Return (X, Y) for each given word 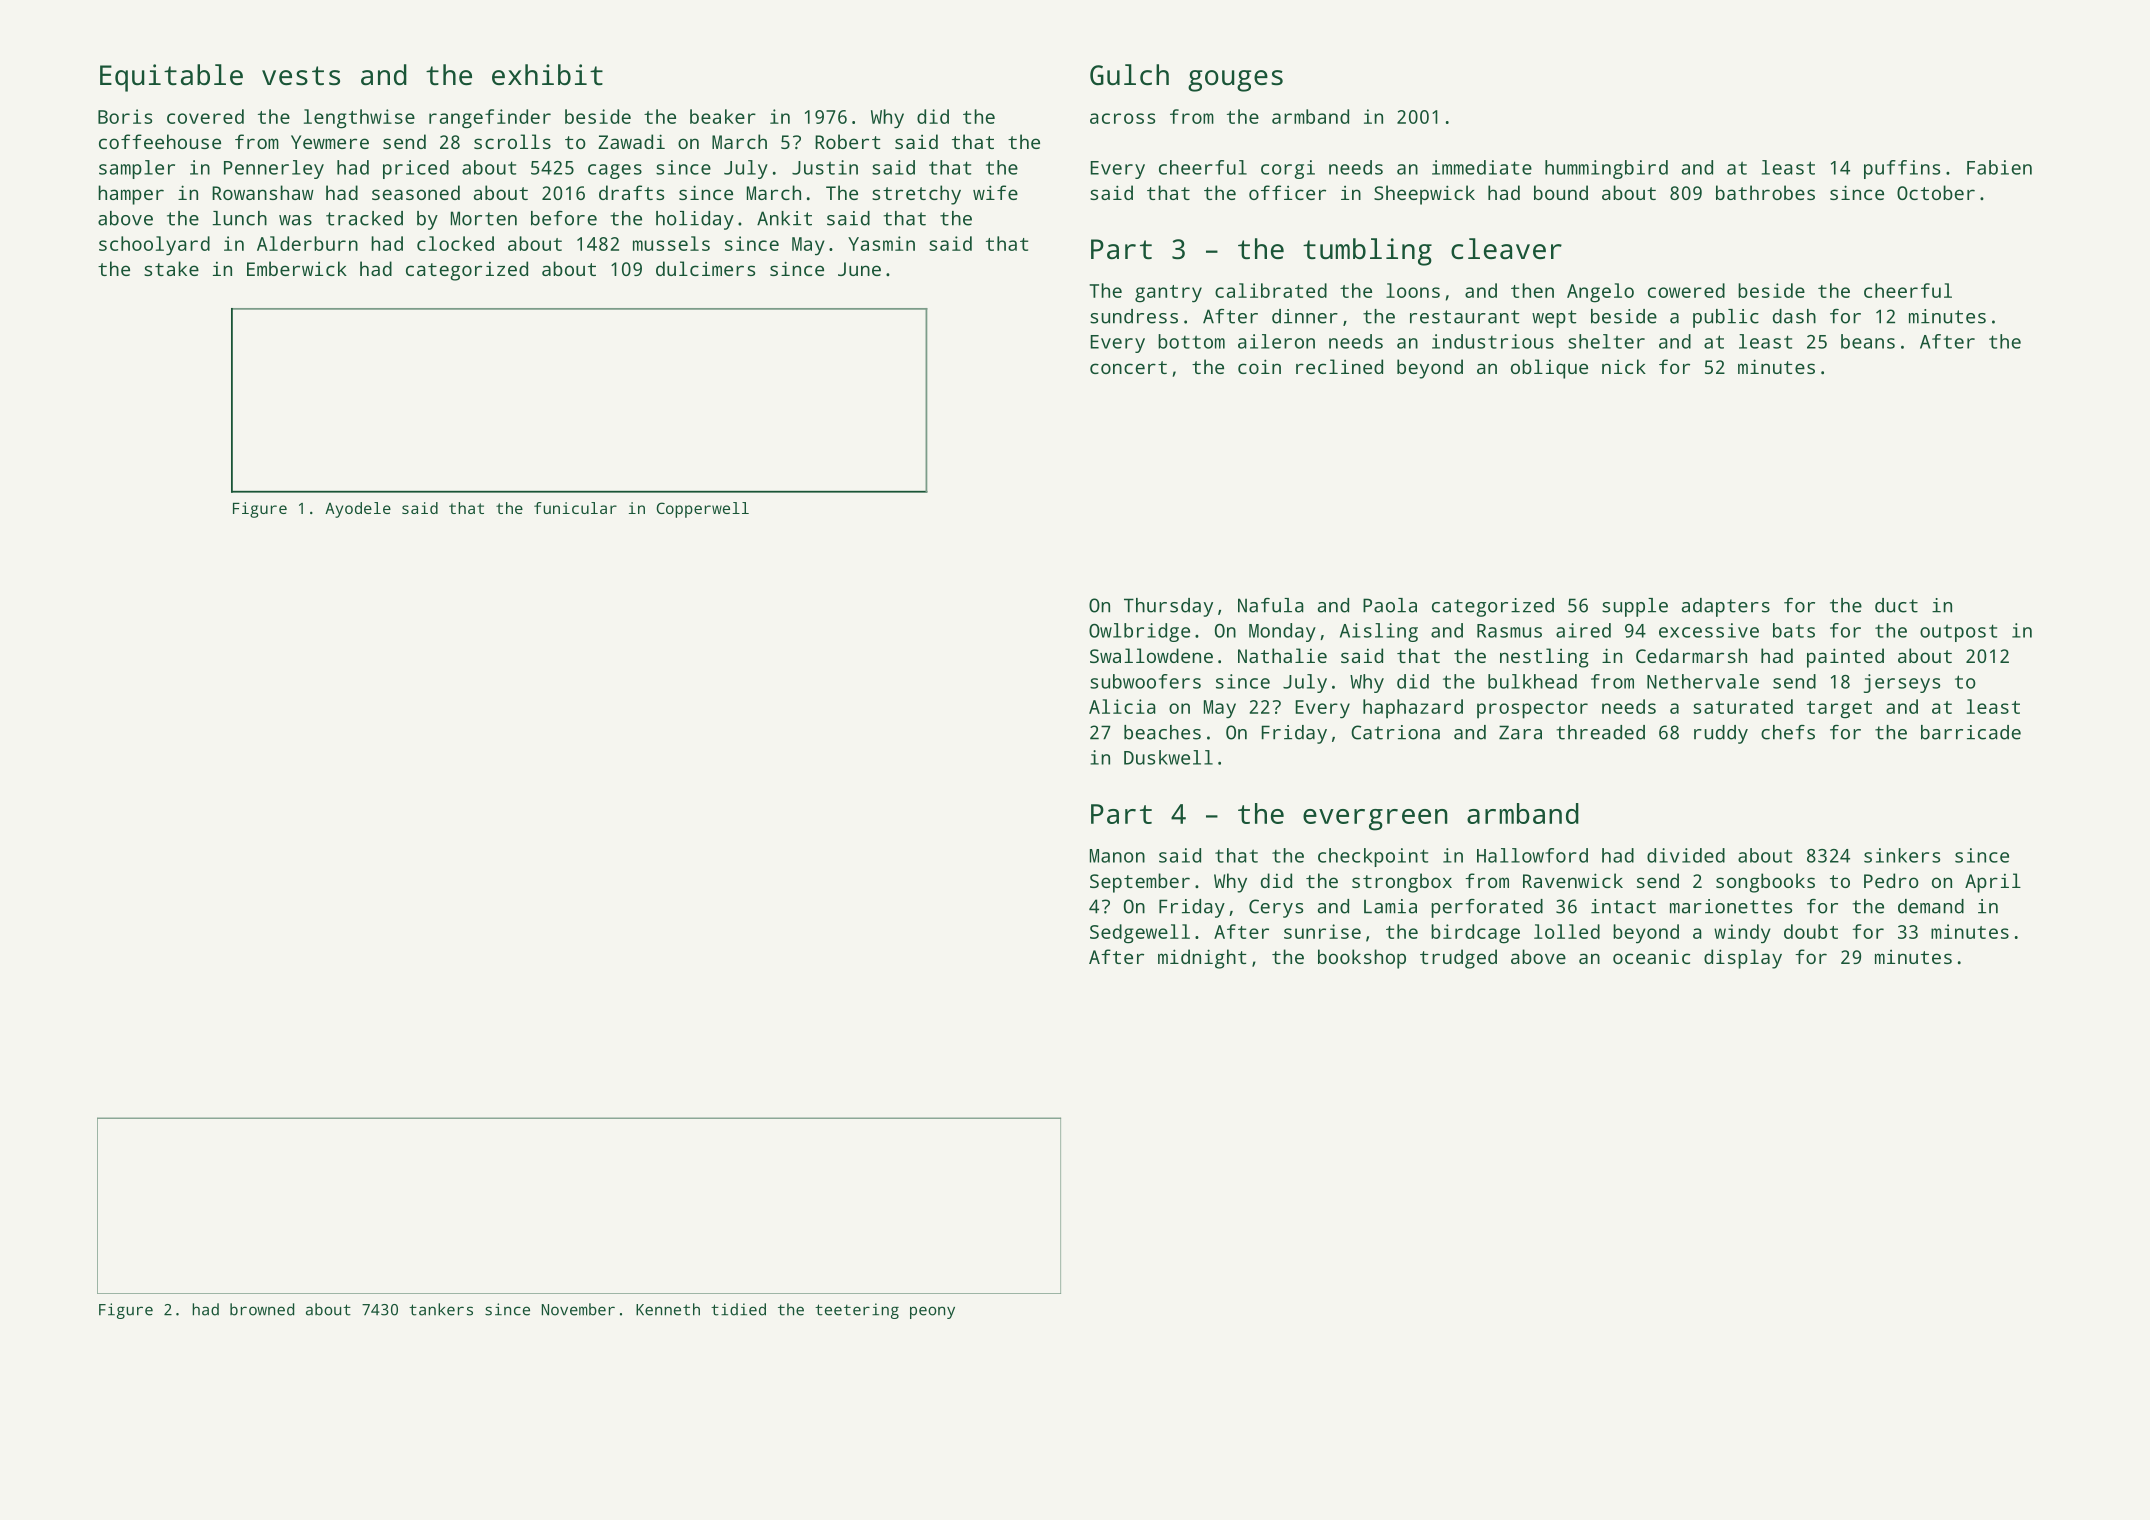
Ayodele (358, 510)
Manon (1117, 856)
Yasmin (881, 243)
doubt (1811, 931)
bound (1561, 192)
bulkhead (1532, 681)
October (1936, 192)
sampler (137, 169)
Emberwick (297, 268)
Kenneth (668, 1309)
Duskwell (1168, 757)
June (859, 269)
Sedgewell (1140, 934)
